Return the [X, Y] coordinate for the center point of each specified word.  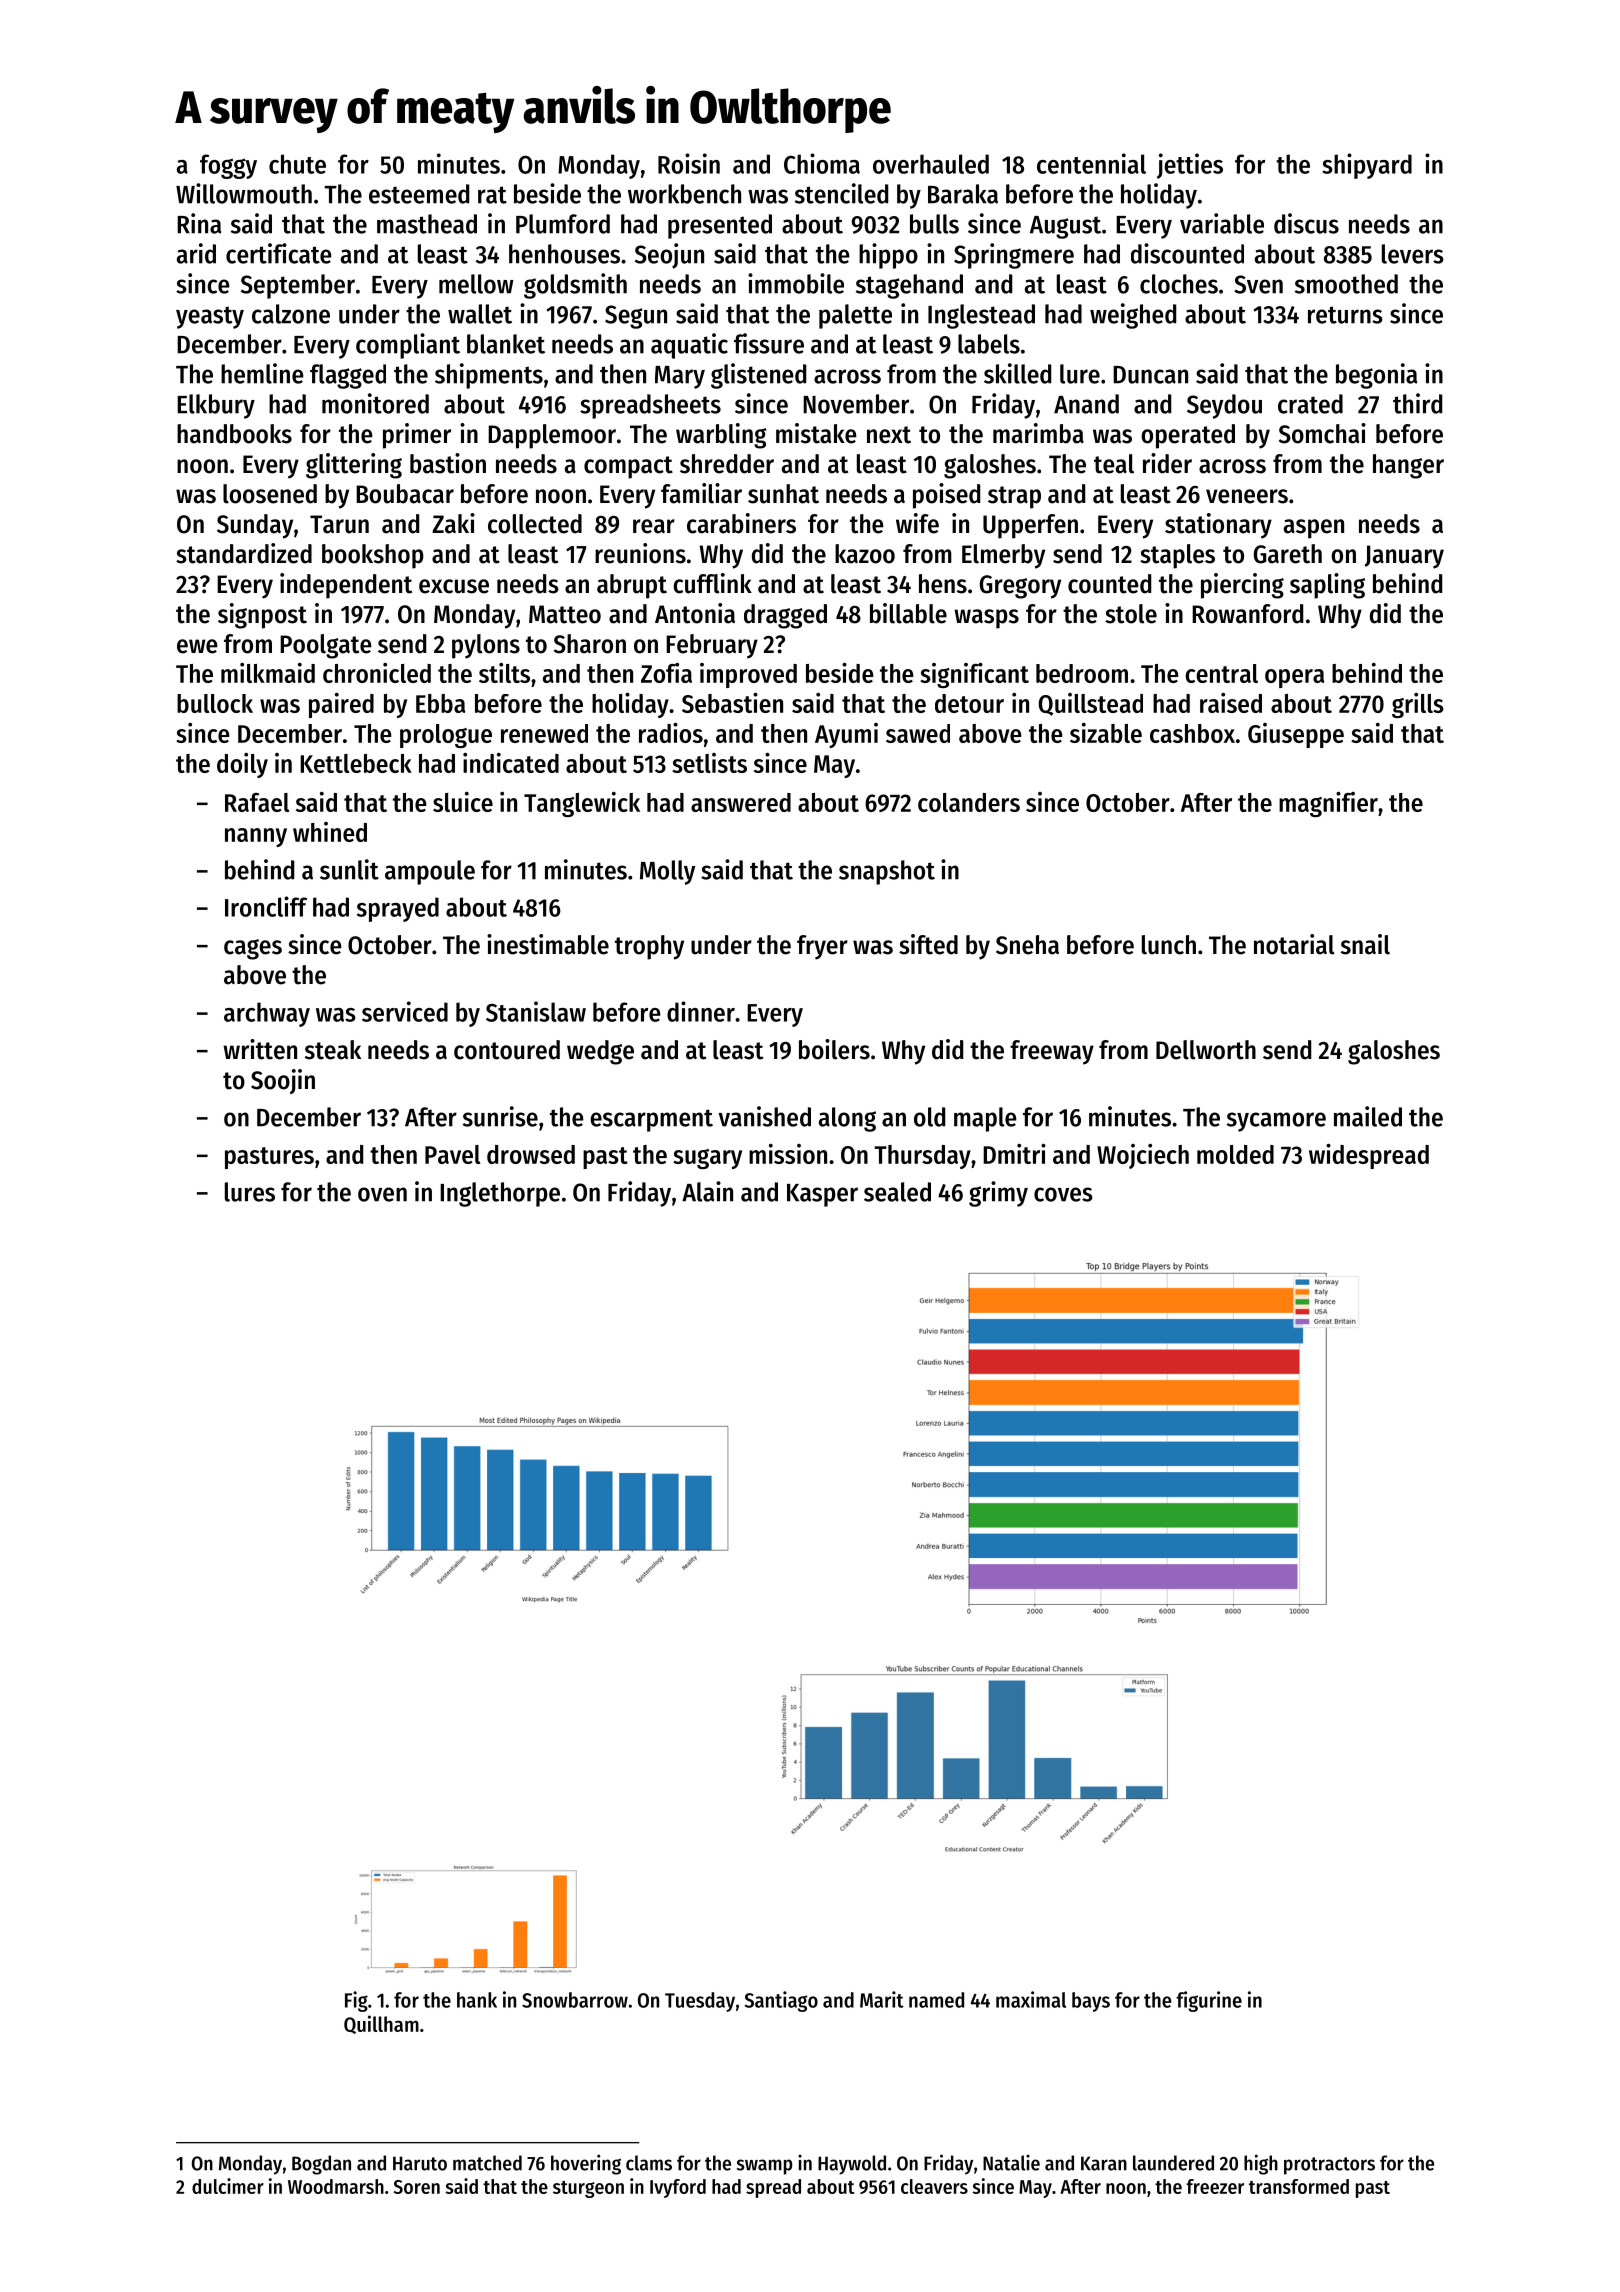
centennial [1091, 163]
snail [1365, 944]
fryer [822, 947]
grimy [998, 1194]
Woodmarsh [336, 2186]
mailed [1368, 1116]
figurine [1209, 2001]
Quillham [381, 2024]
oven [382, 1194]
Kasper [822, 1195]
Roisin [689, 163]
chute [297, 164]
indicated [511, 763]
